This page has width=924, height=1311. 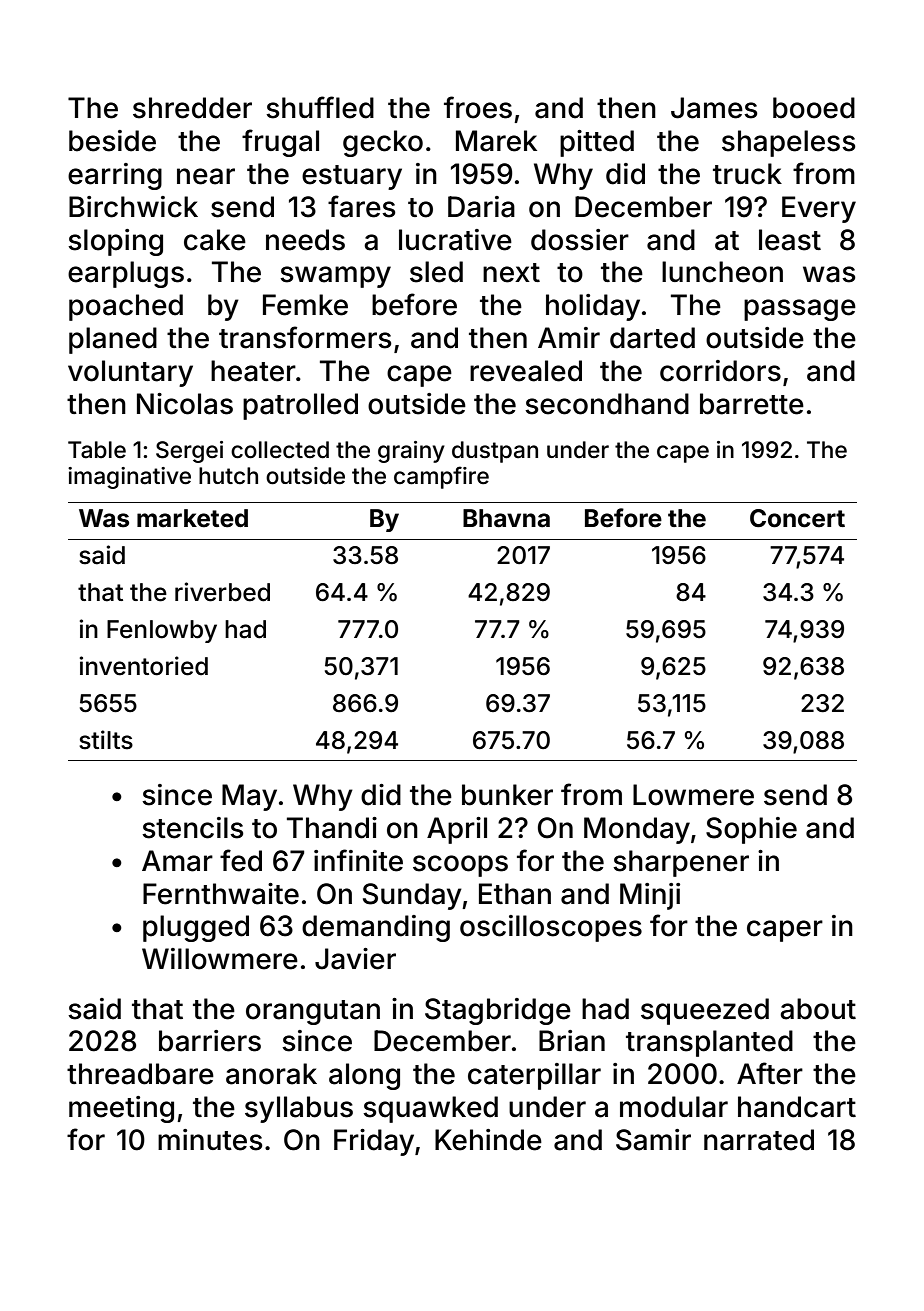 I want to click on marketed, so click(x=192, y=518).
